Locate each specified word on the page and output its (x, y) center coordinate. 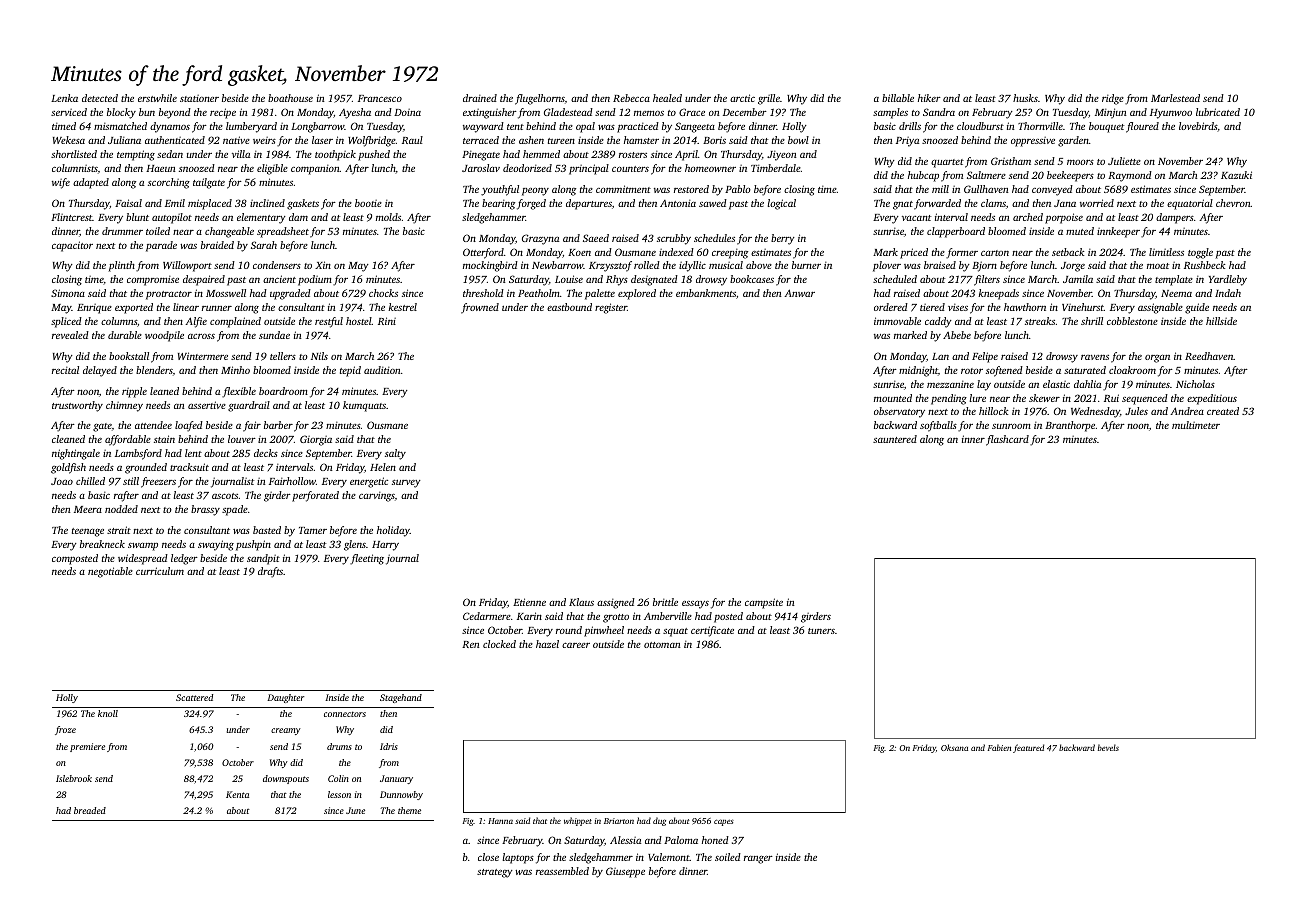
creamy (286, 731)
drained (480, 98)
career (576, 645)
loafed (189, 426)
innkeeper (1118, 232)
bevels (1108, 747)
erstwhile (157, 98)
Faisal (128, 203)
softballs (938, 426)
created (1223, 411)
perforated (315, 496)
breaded (90, 810)
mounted (893, 398)
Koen (579, 252)
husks (1025, 98)
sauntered (895, 439)
